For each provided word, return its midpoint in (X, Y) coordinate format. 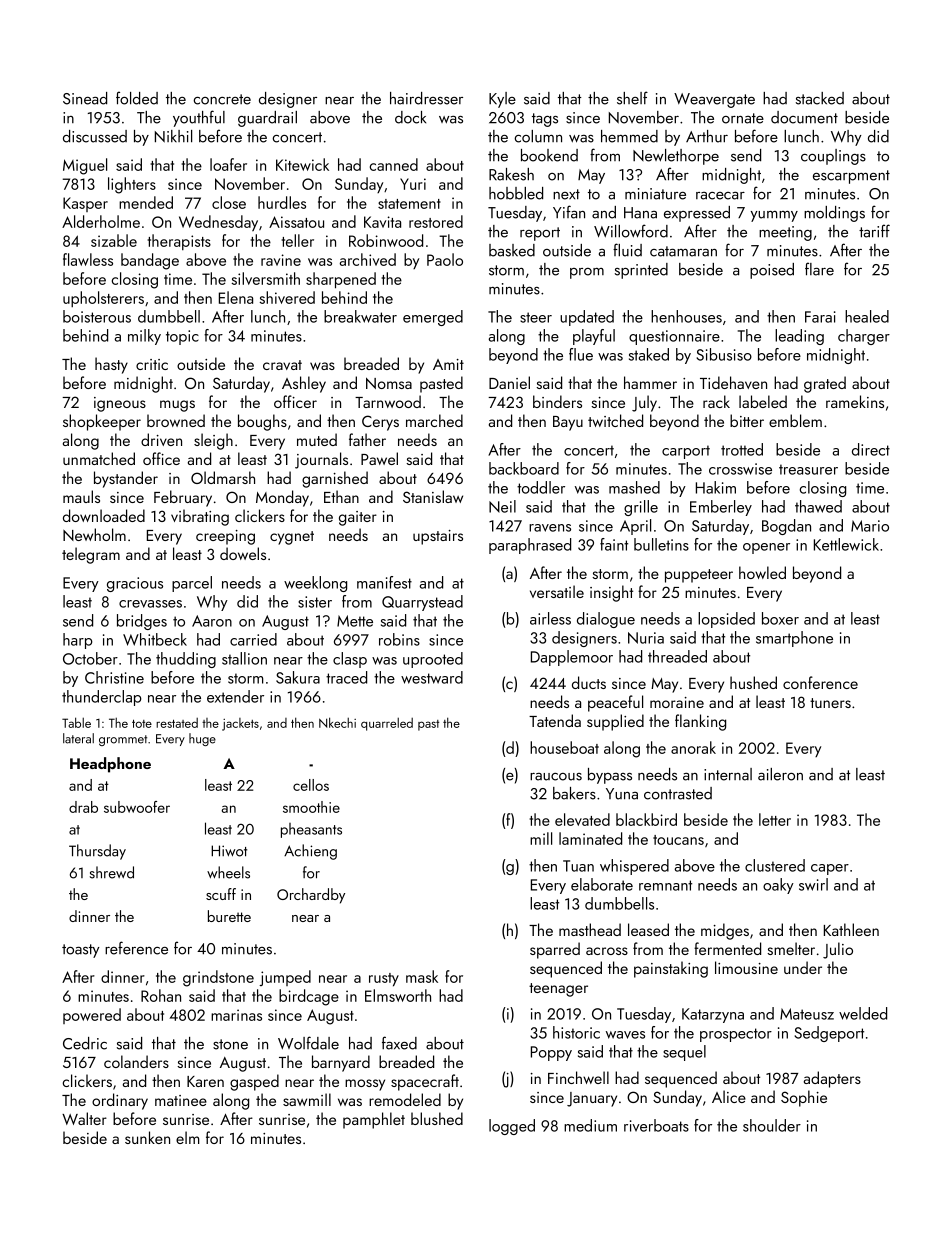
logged (512, 1127)
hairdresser (426, 98)
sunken (147, 1137)
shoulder (772, 1125)
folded (137, 98)
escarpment (851, 177)
